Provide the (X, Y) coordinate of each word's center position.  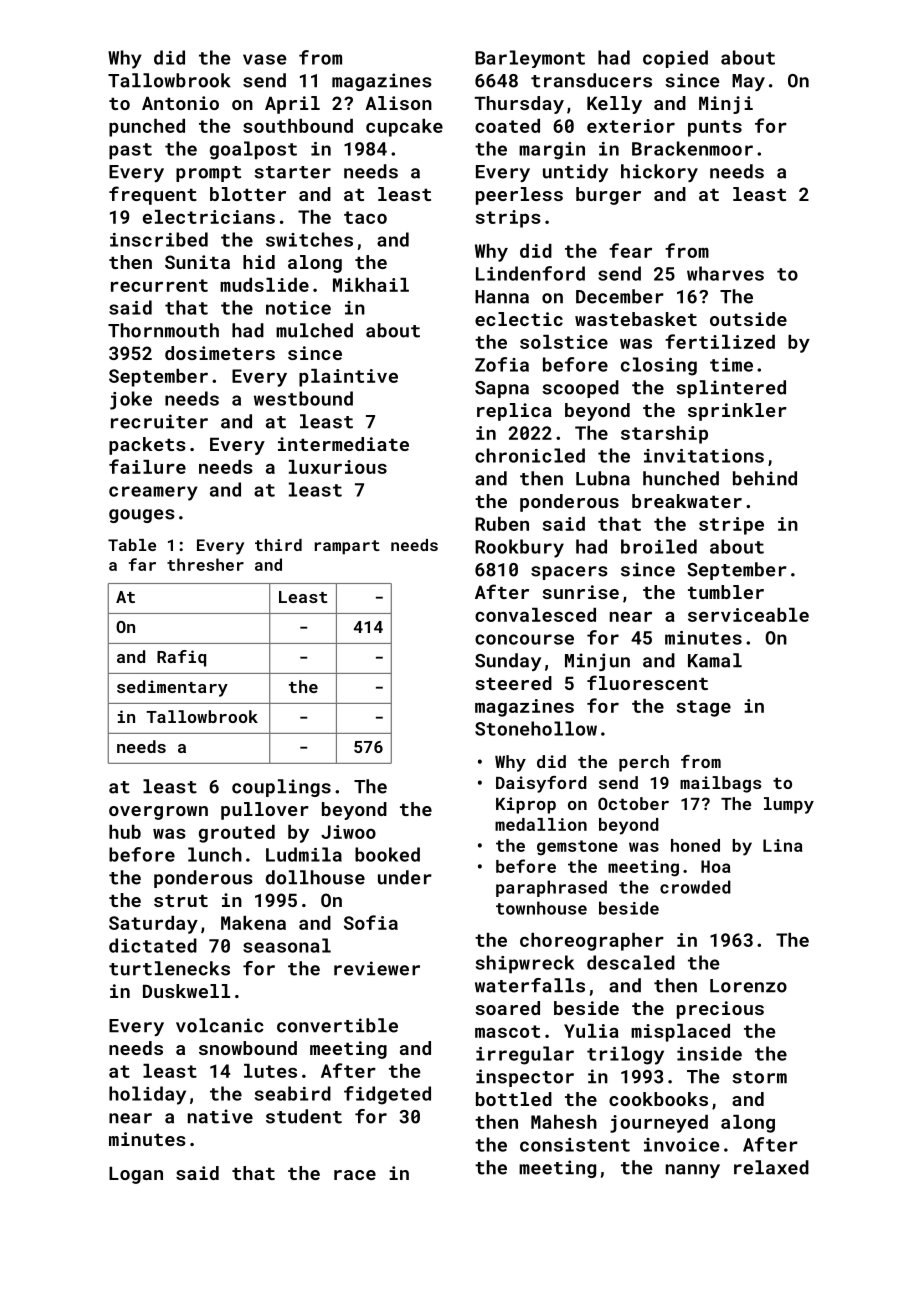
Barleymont (530, 59)
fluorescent (647, 682)
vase (265, 59)
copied (675, 59)
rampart (347, 547)
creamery (153, 493)
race (355, 1175)
